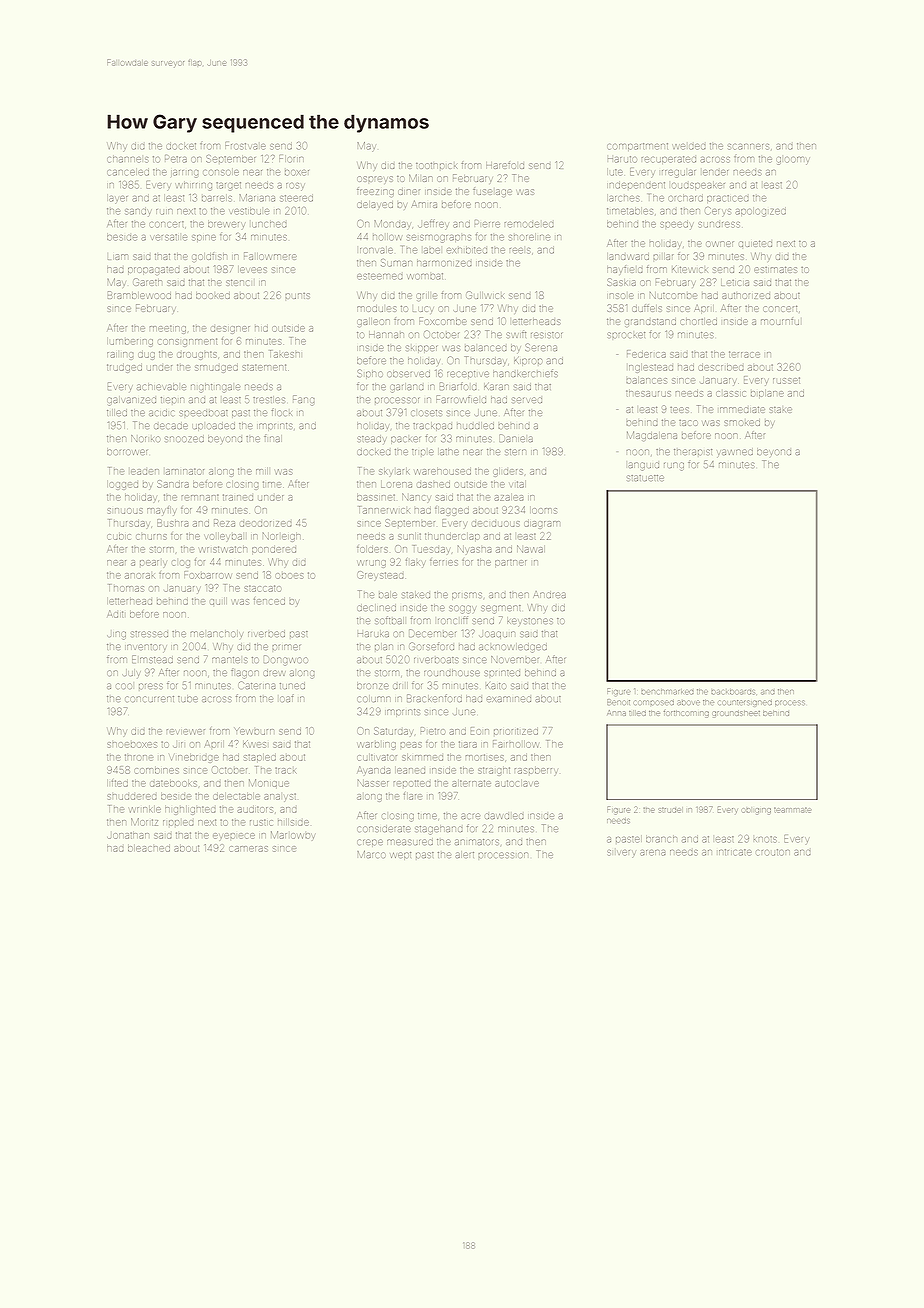 The width and height of the document is (924, 1308). I want to click on droughts, so click(197, 355).
